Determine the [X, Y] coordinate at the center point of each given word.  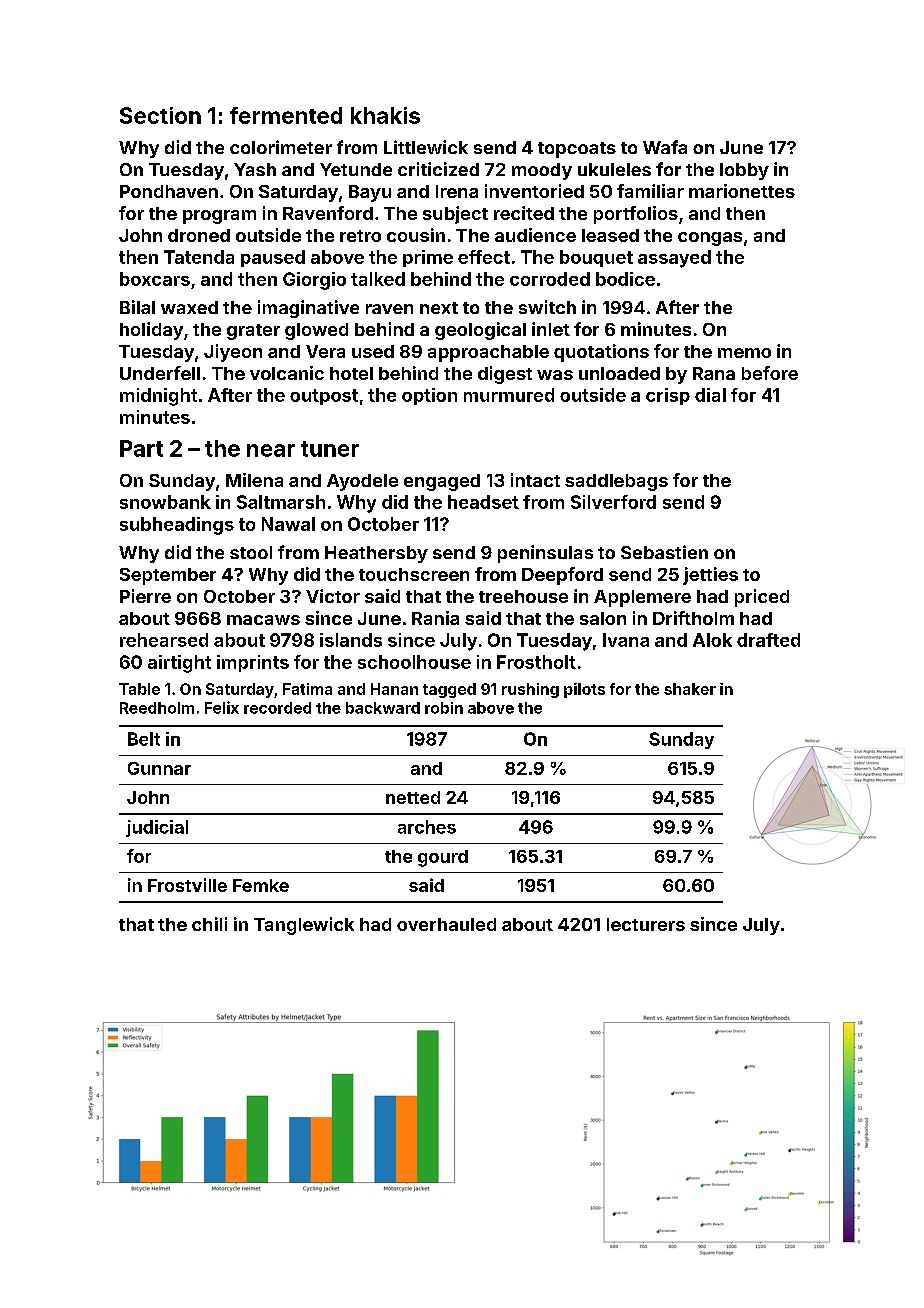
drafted [768, 640]
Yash [255, 169]
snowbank [165, 502]
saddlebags [616, 482]
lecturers [646, 924]
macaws [263, 620]
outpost [324, 397]
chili [209, 924]
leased [610, 235]
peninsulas [545, 554]
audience [535, 235]
